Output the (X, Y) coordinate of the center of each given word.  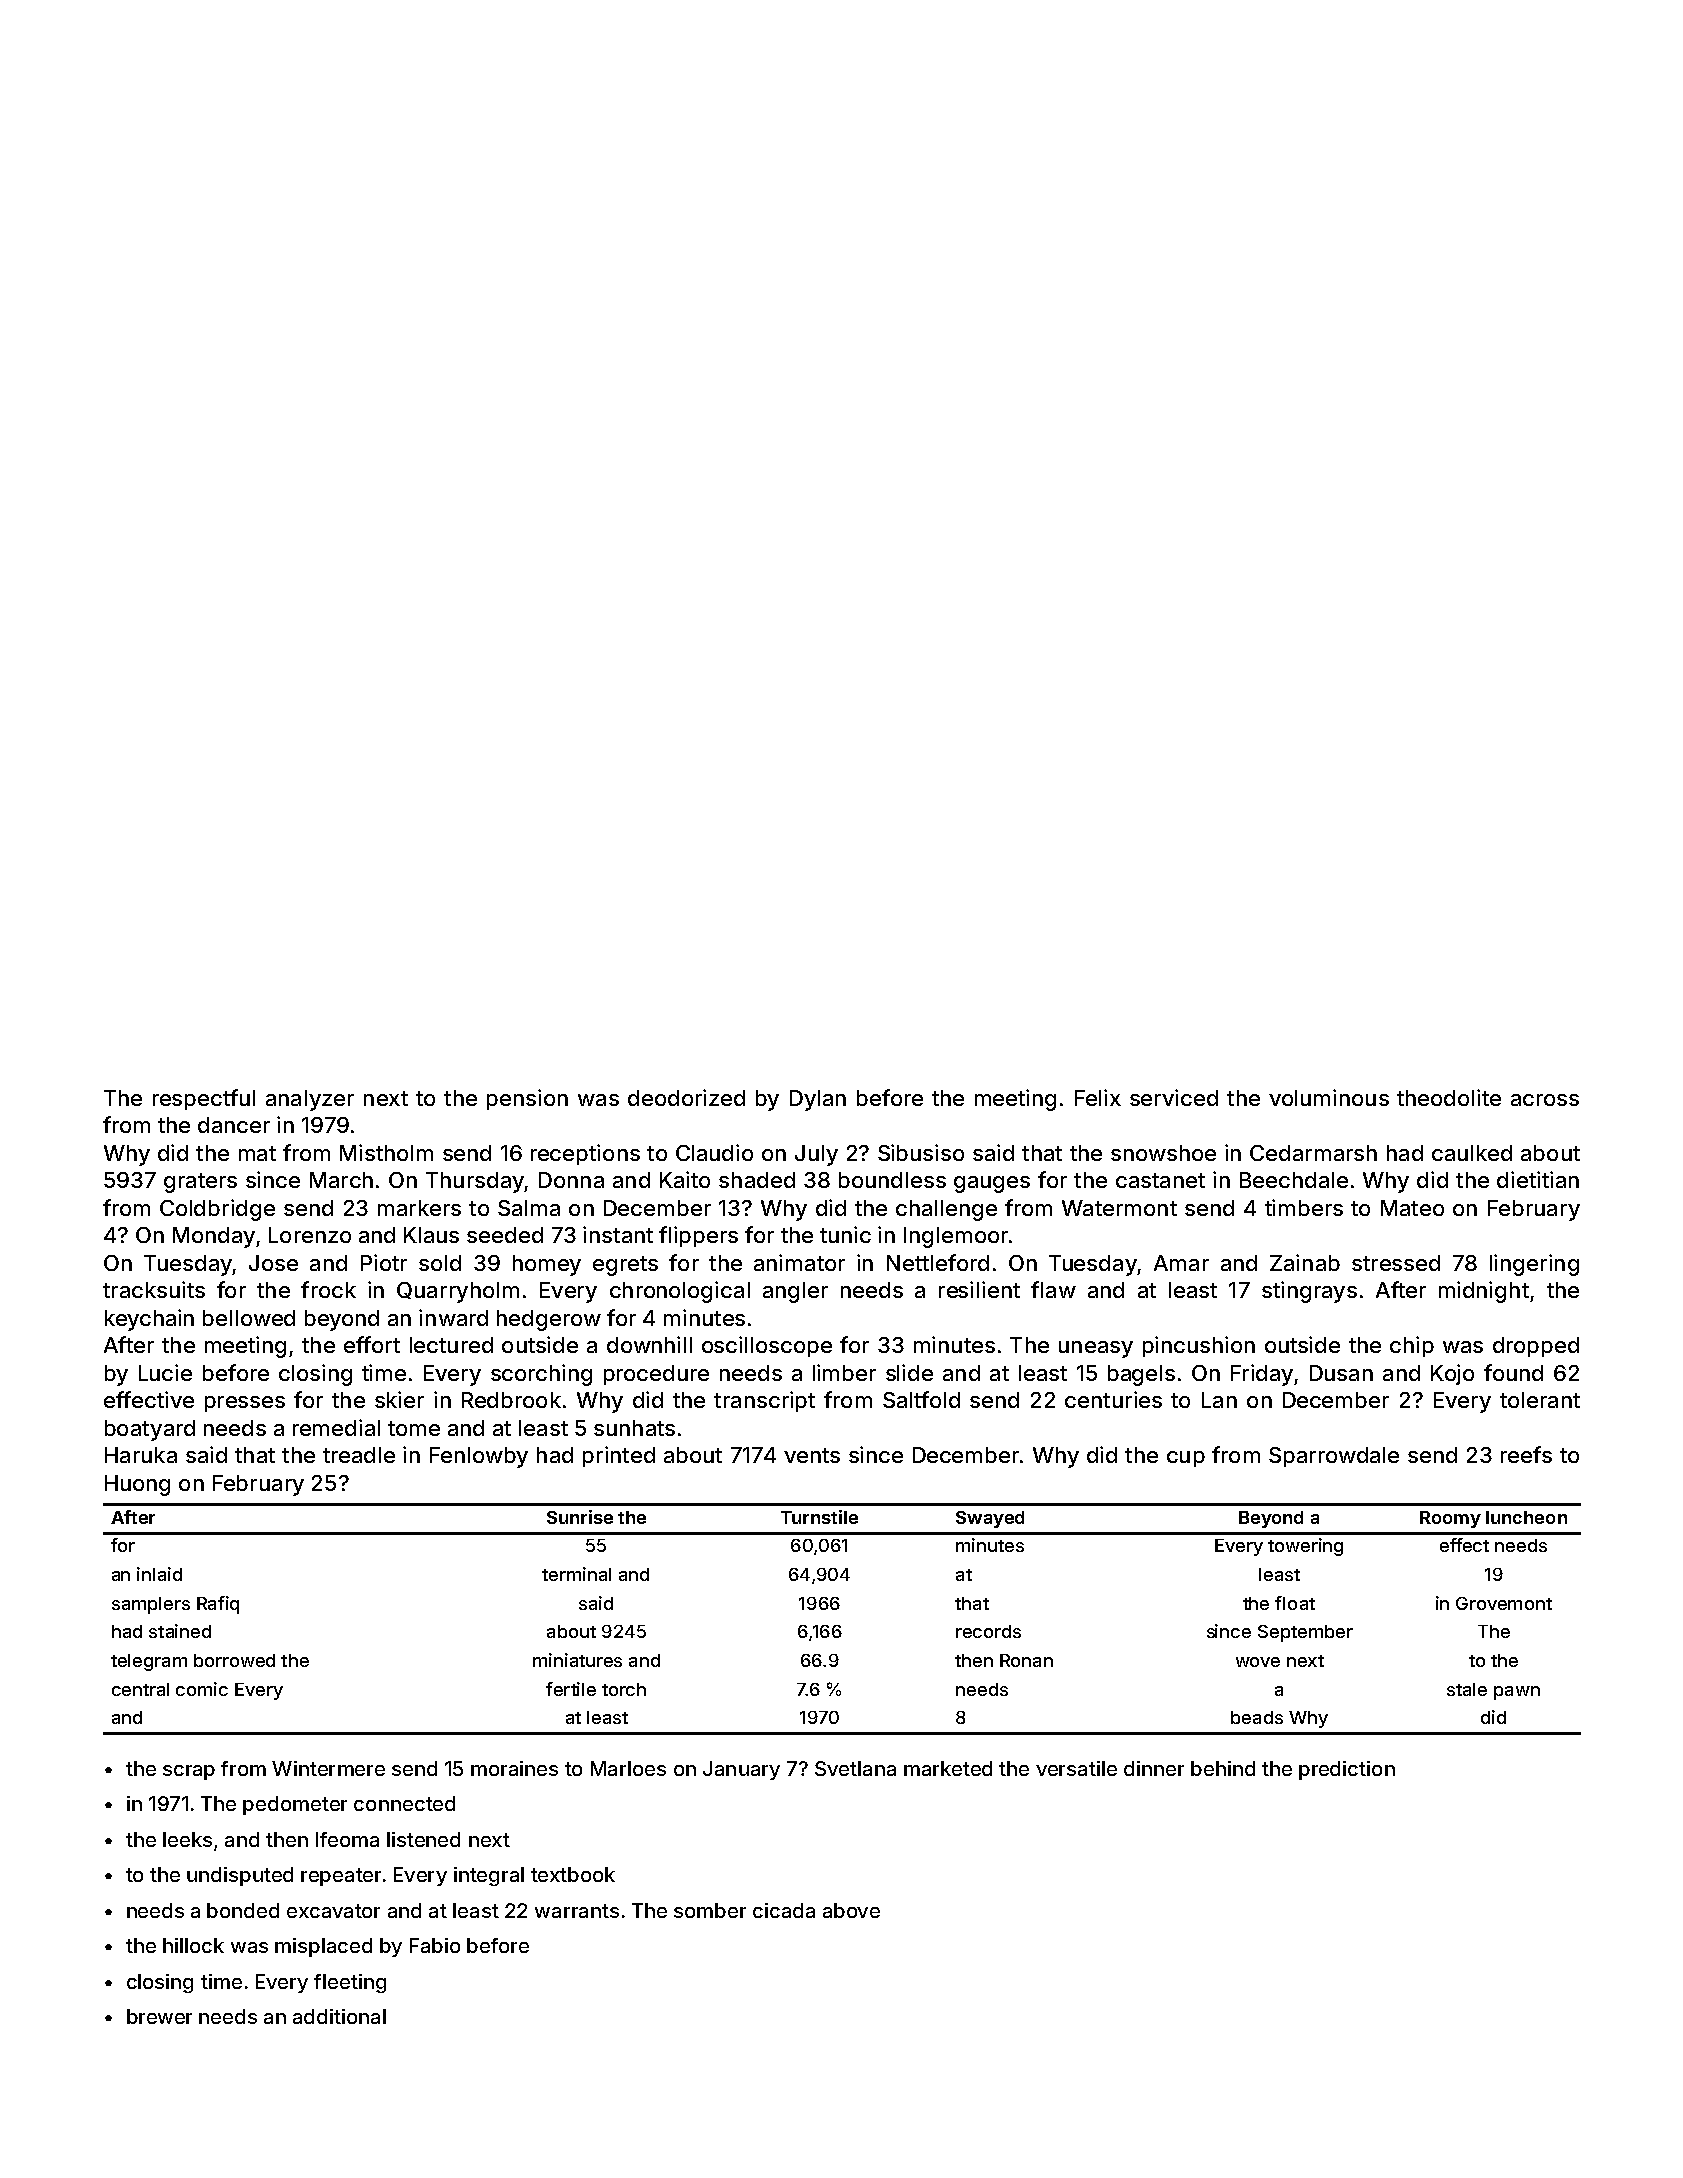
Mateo (1412, 1208)
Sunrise (580, 1517)
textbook (573, 1874)
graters (200, 1183)
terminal (576, 1574)
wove (1258, 1662)
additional (339, 2016)
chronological (680, 1292)
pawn (1517, 1693)
